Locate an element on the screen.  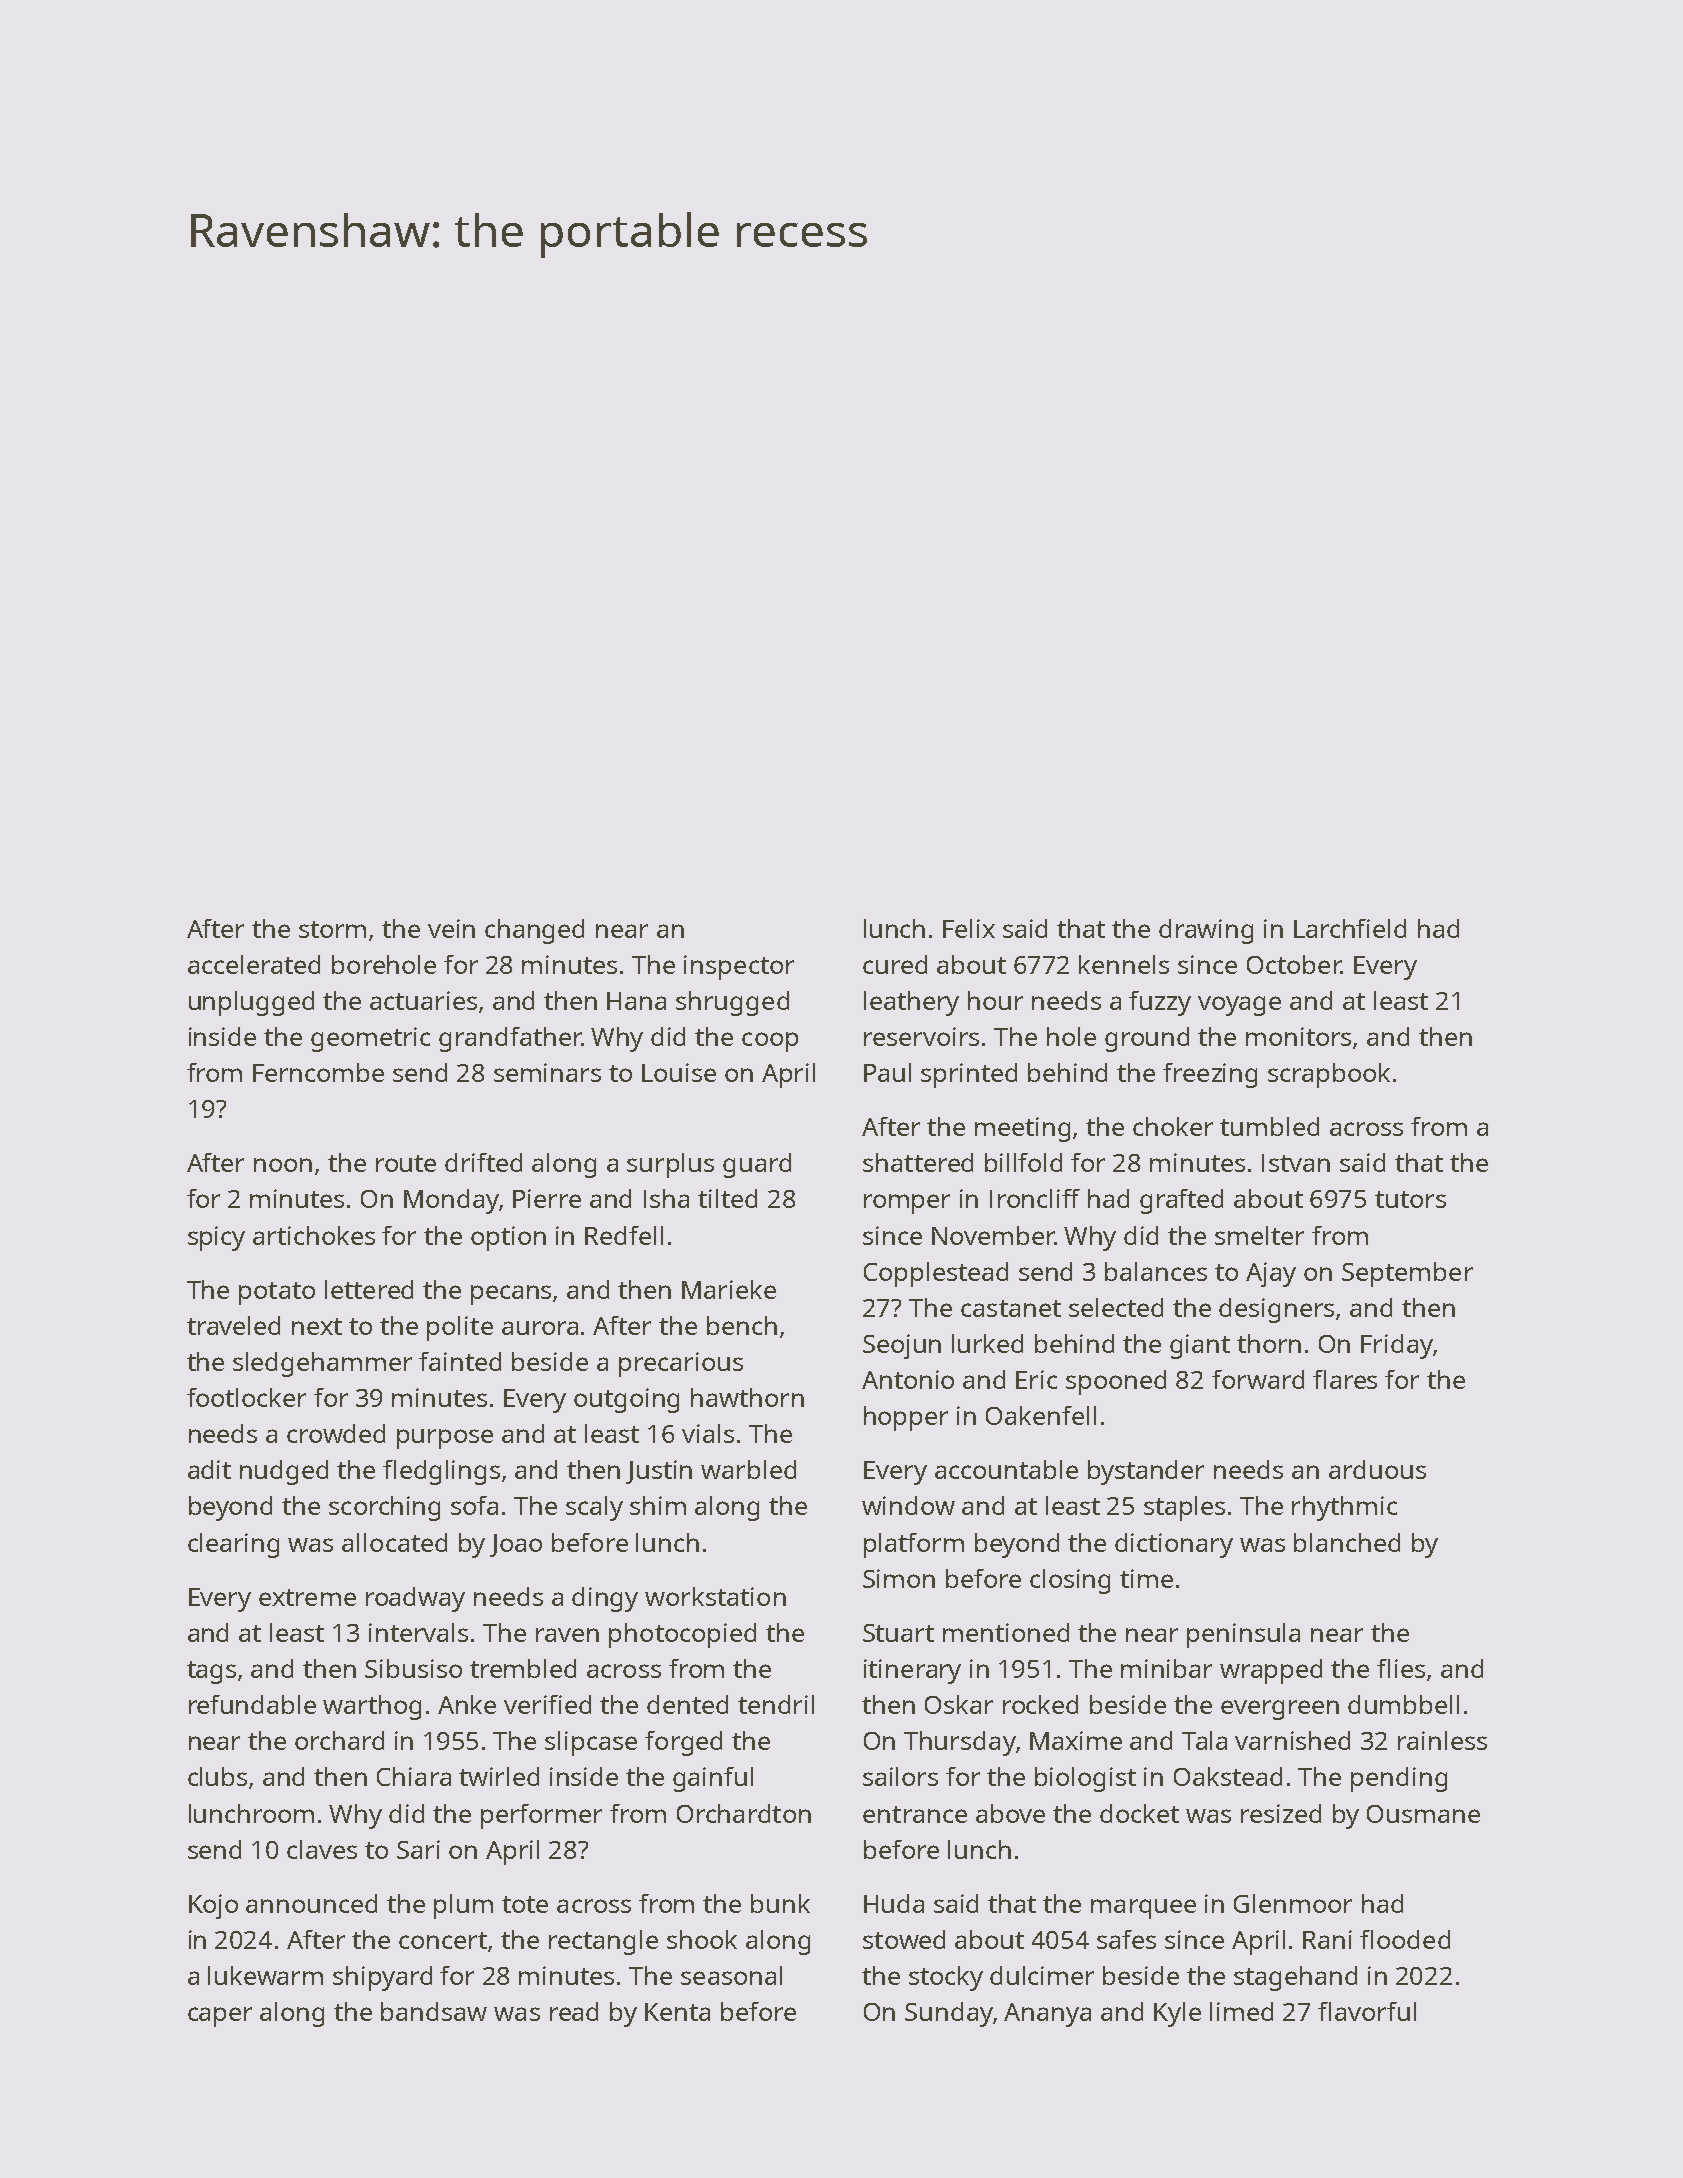
blanched is located at coordinates (1347, 1542).
